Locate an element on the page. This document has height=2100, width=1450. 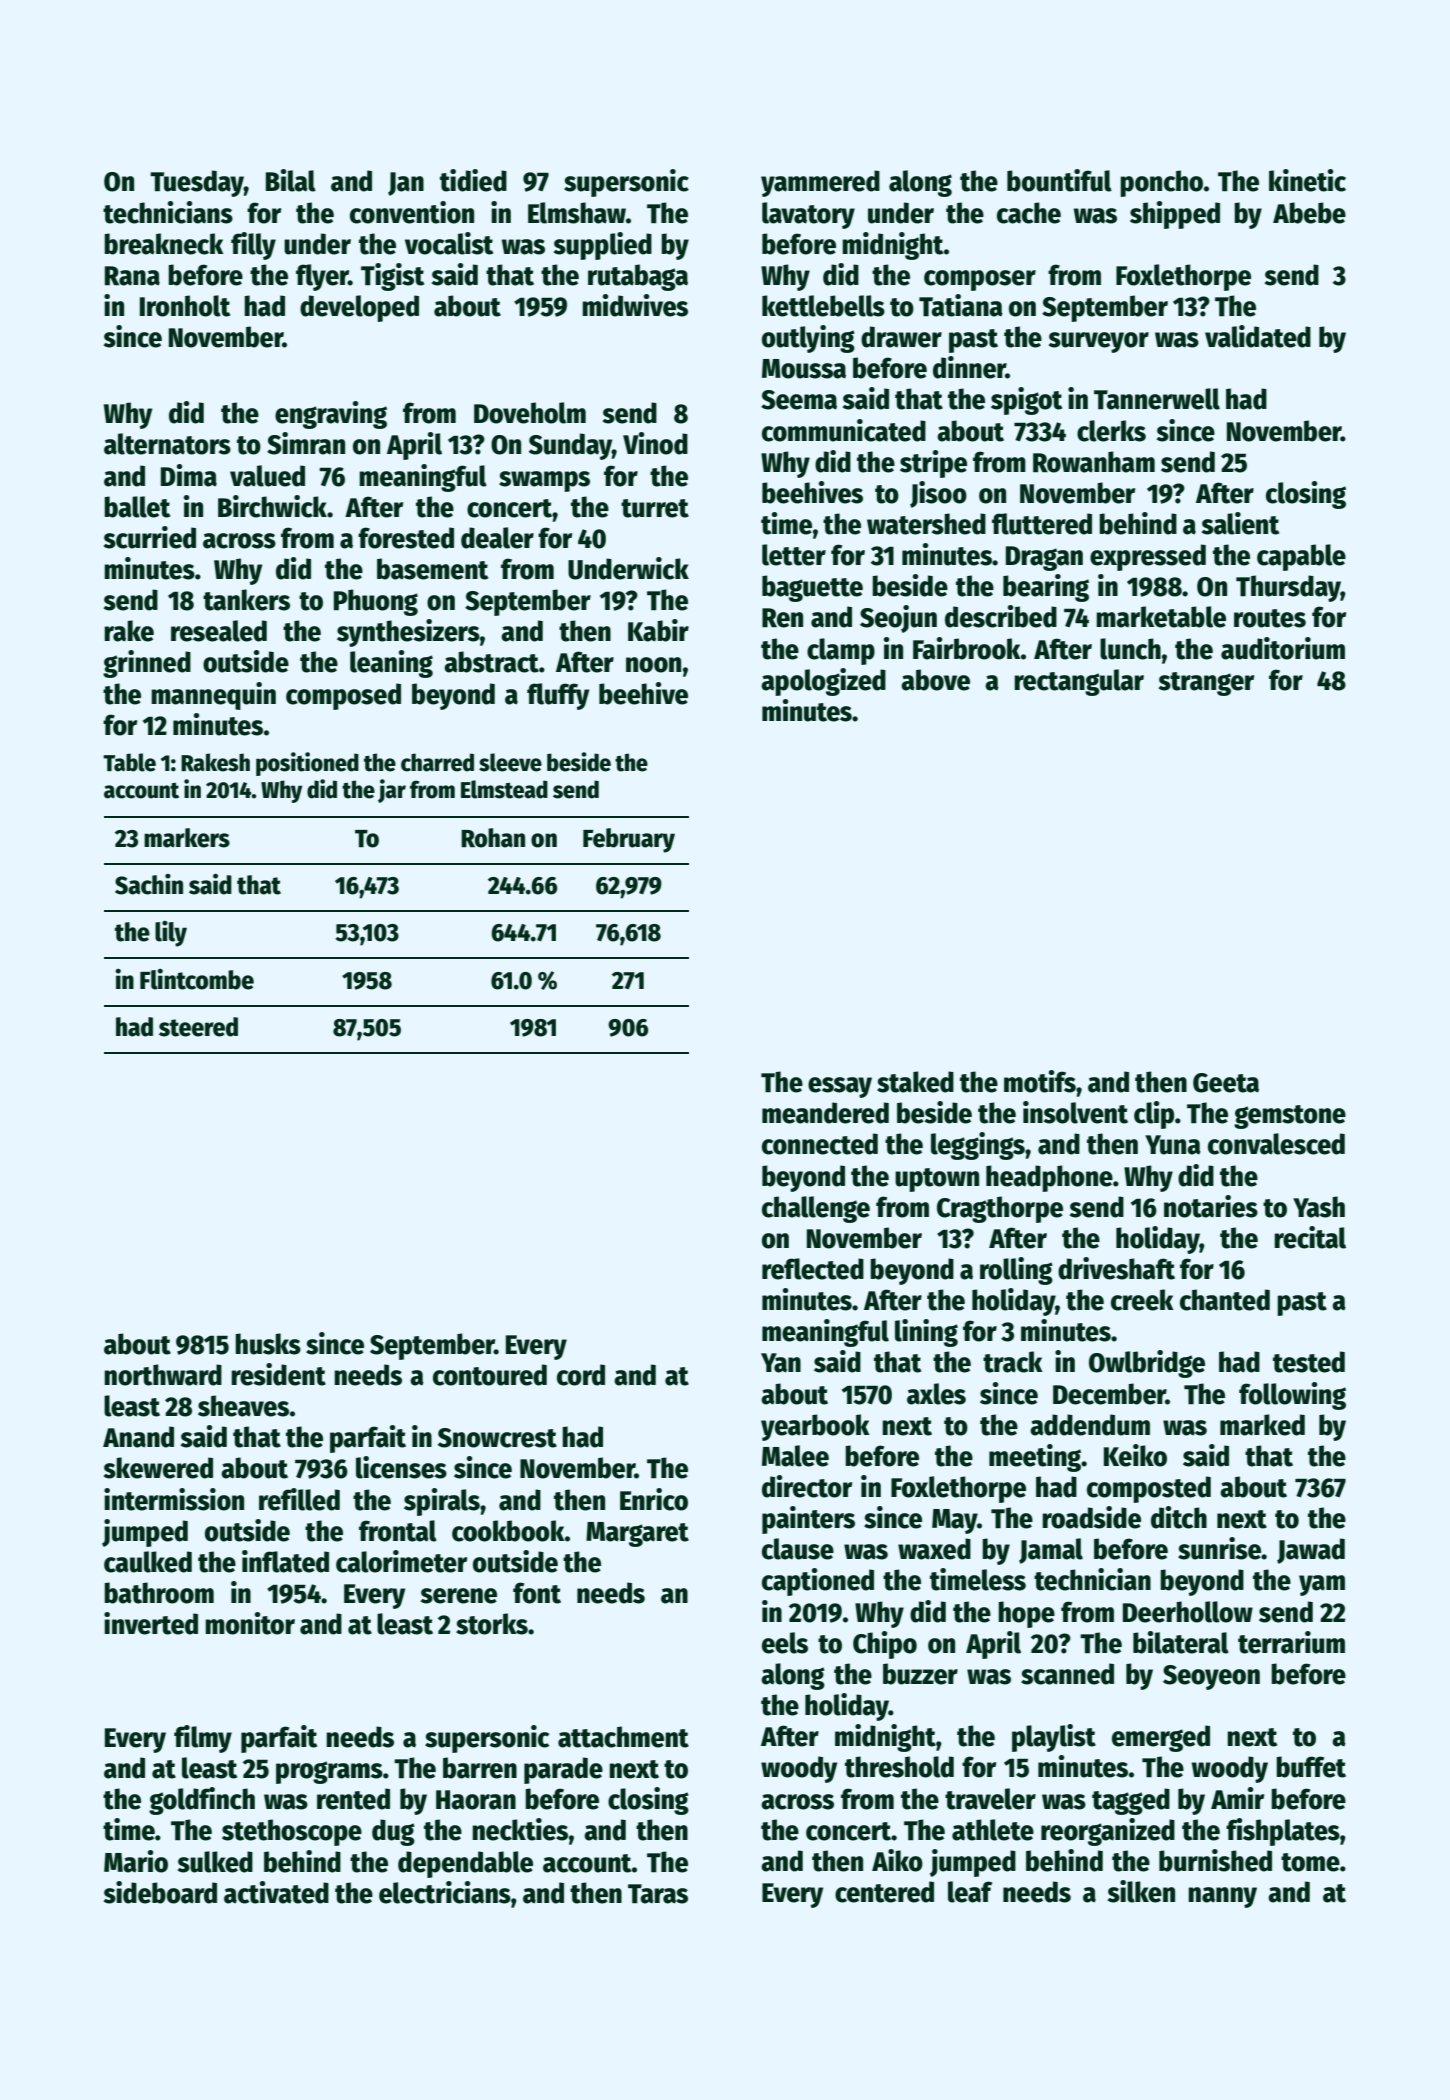
kinetic is located at coordinates (1307, 180).
